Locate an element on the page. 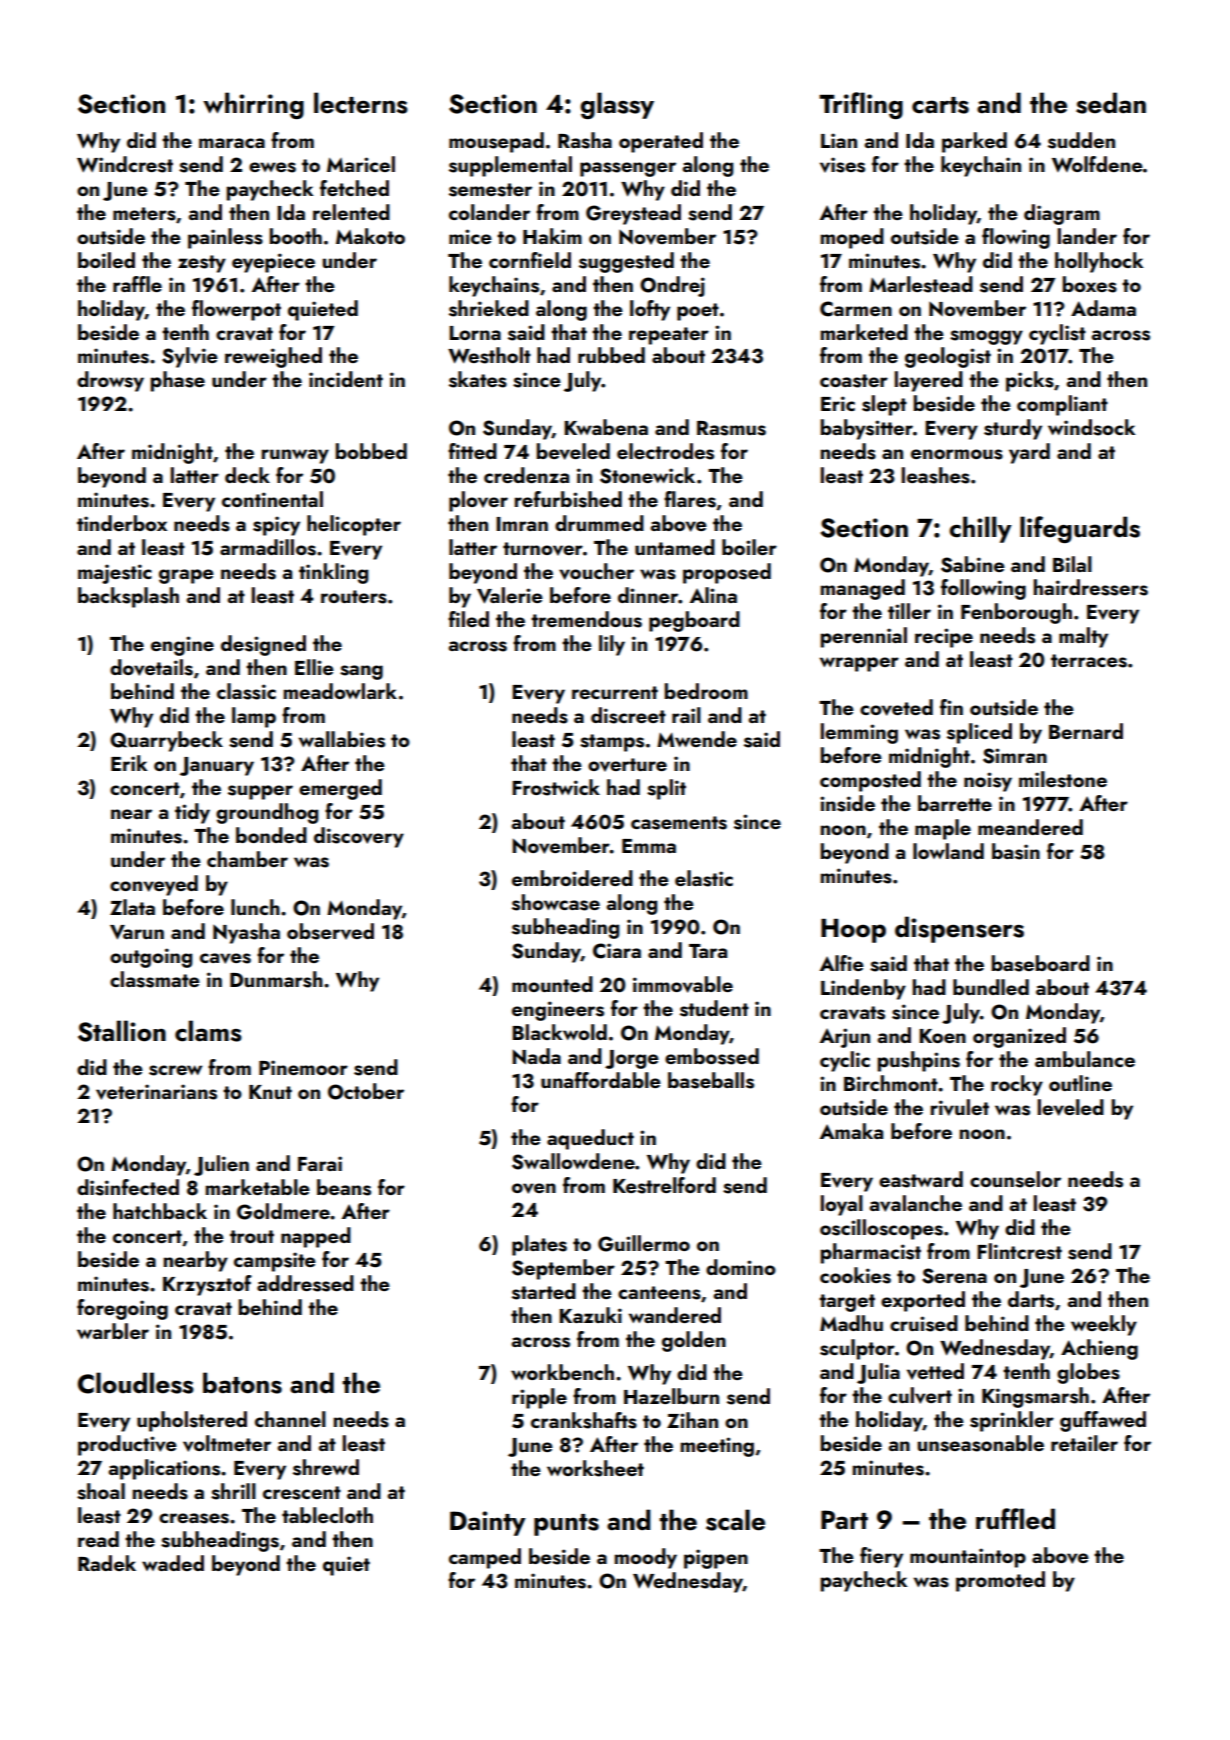  Blackwold is located at coordinates (559, 1032).
